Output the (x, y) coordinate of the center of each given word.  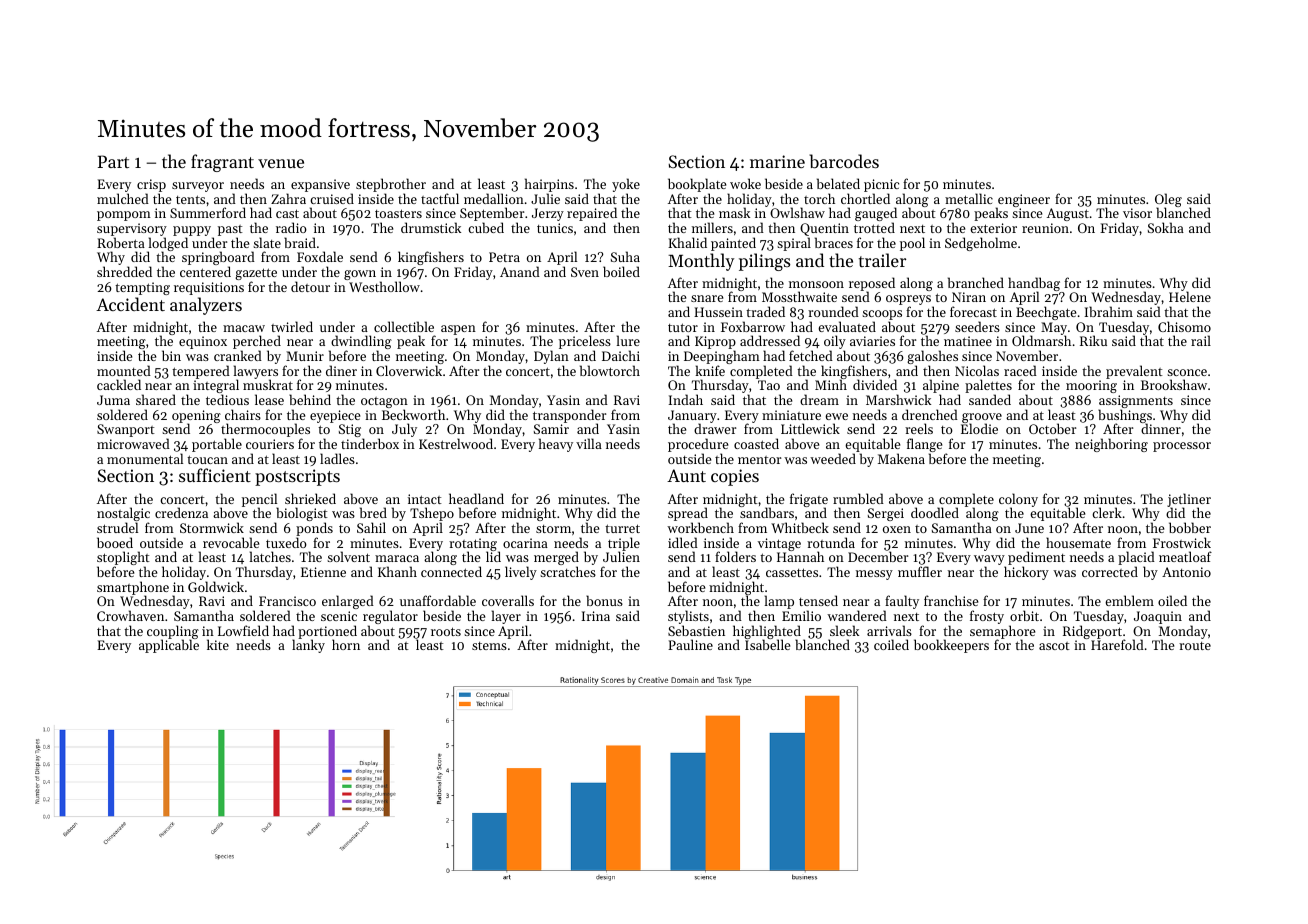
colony (1018, 500)
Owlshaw (797, 213)
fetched (811, 355)
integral (216, 387)
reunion (1045, 228)
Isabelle (767, 645)
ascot (1054, 646)
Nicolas (977, 370)
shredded (124, 272)
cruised (332, 198)
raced (1020, 370)
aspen (458, 330)
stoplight (123, 558)
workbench (700, 527)
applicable (169, 646)
